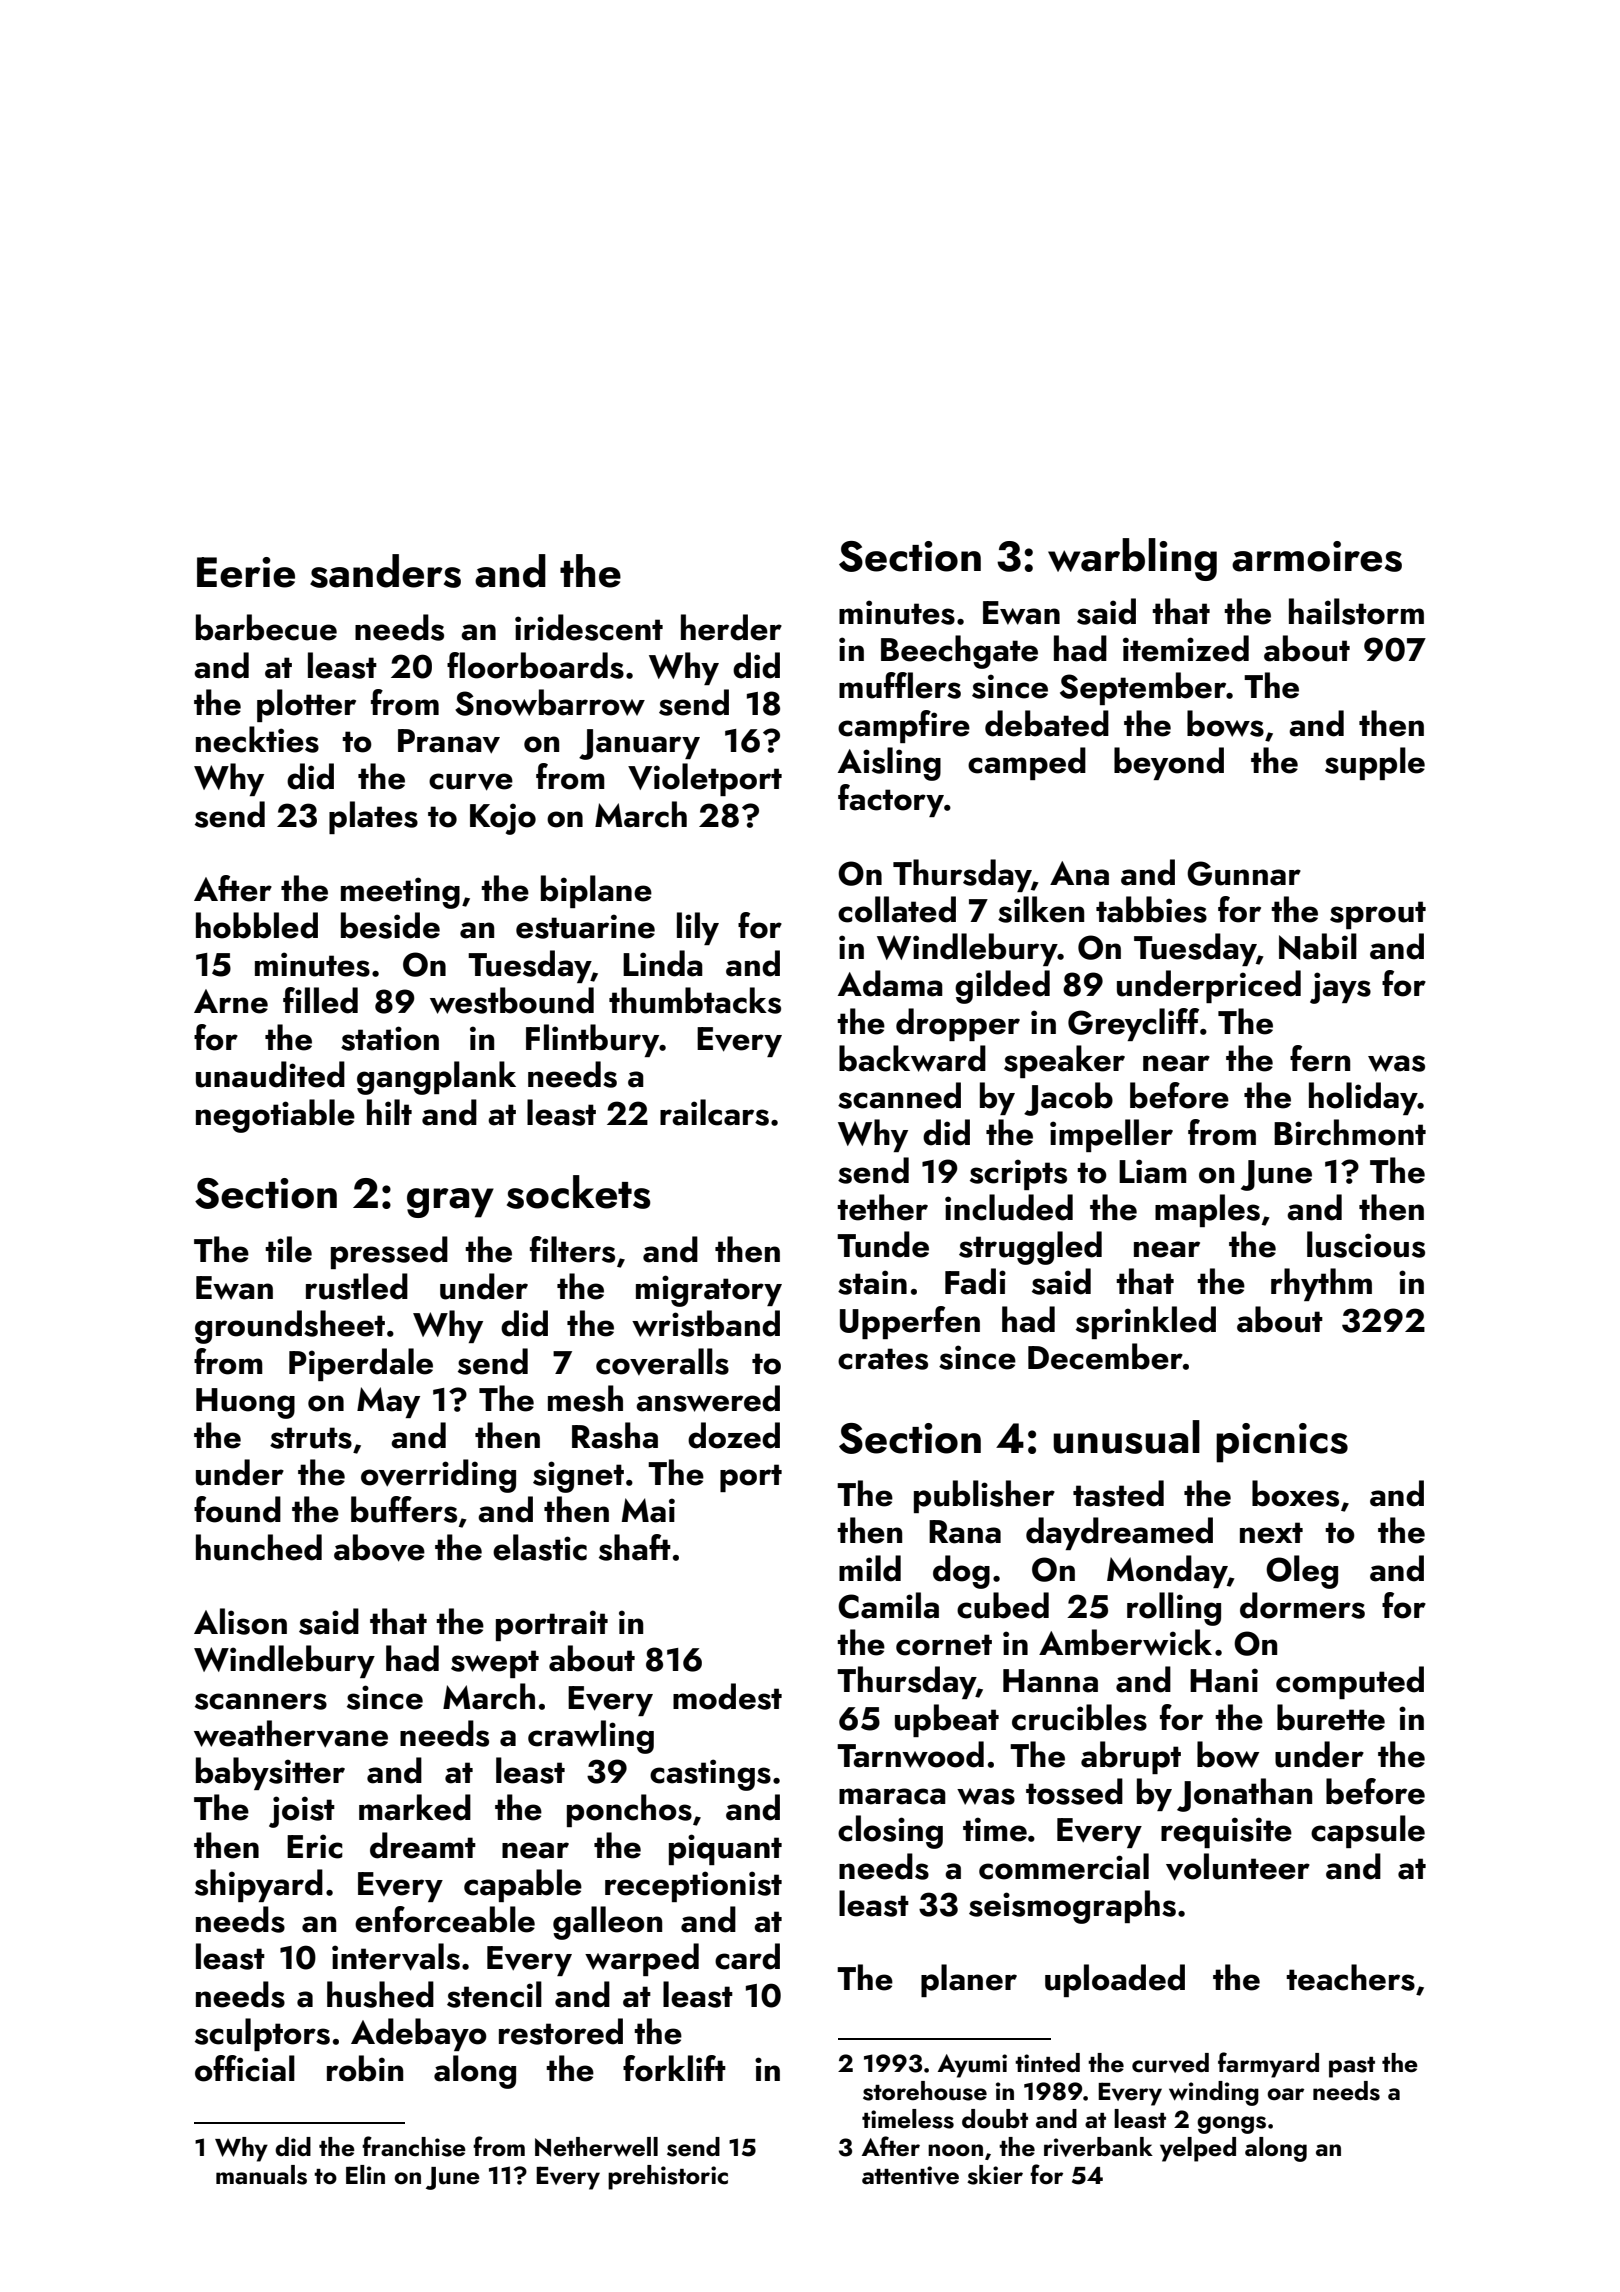 The width and height of the screenshot is (1620, 2292). I want to click on January, so click(639, 744).
